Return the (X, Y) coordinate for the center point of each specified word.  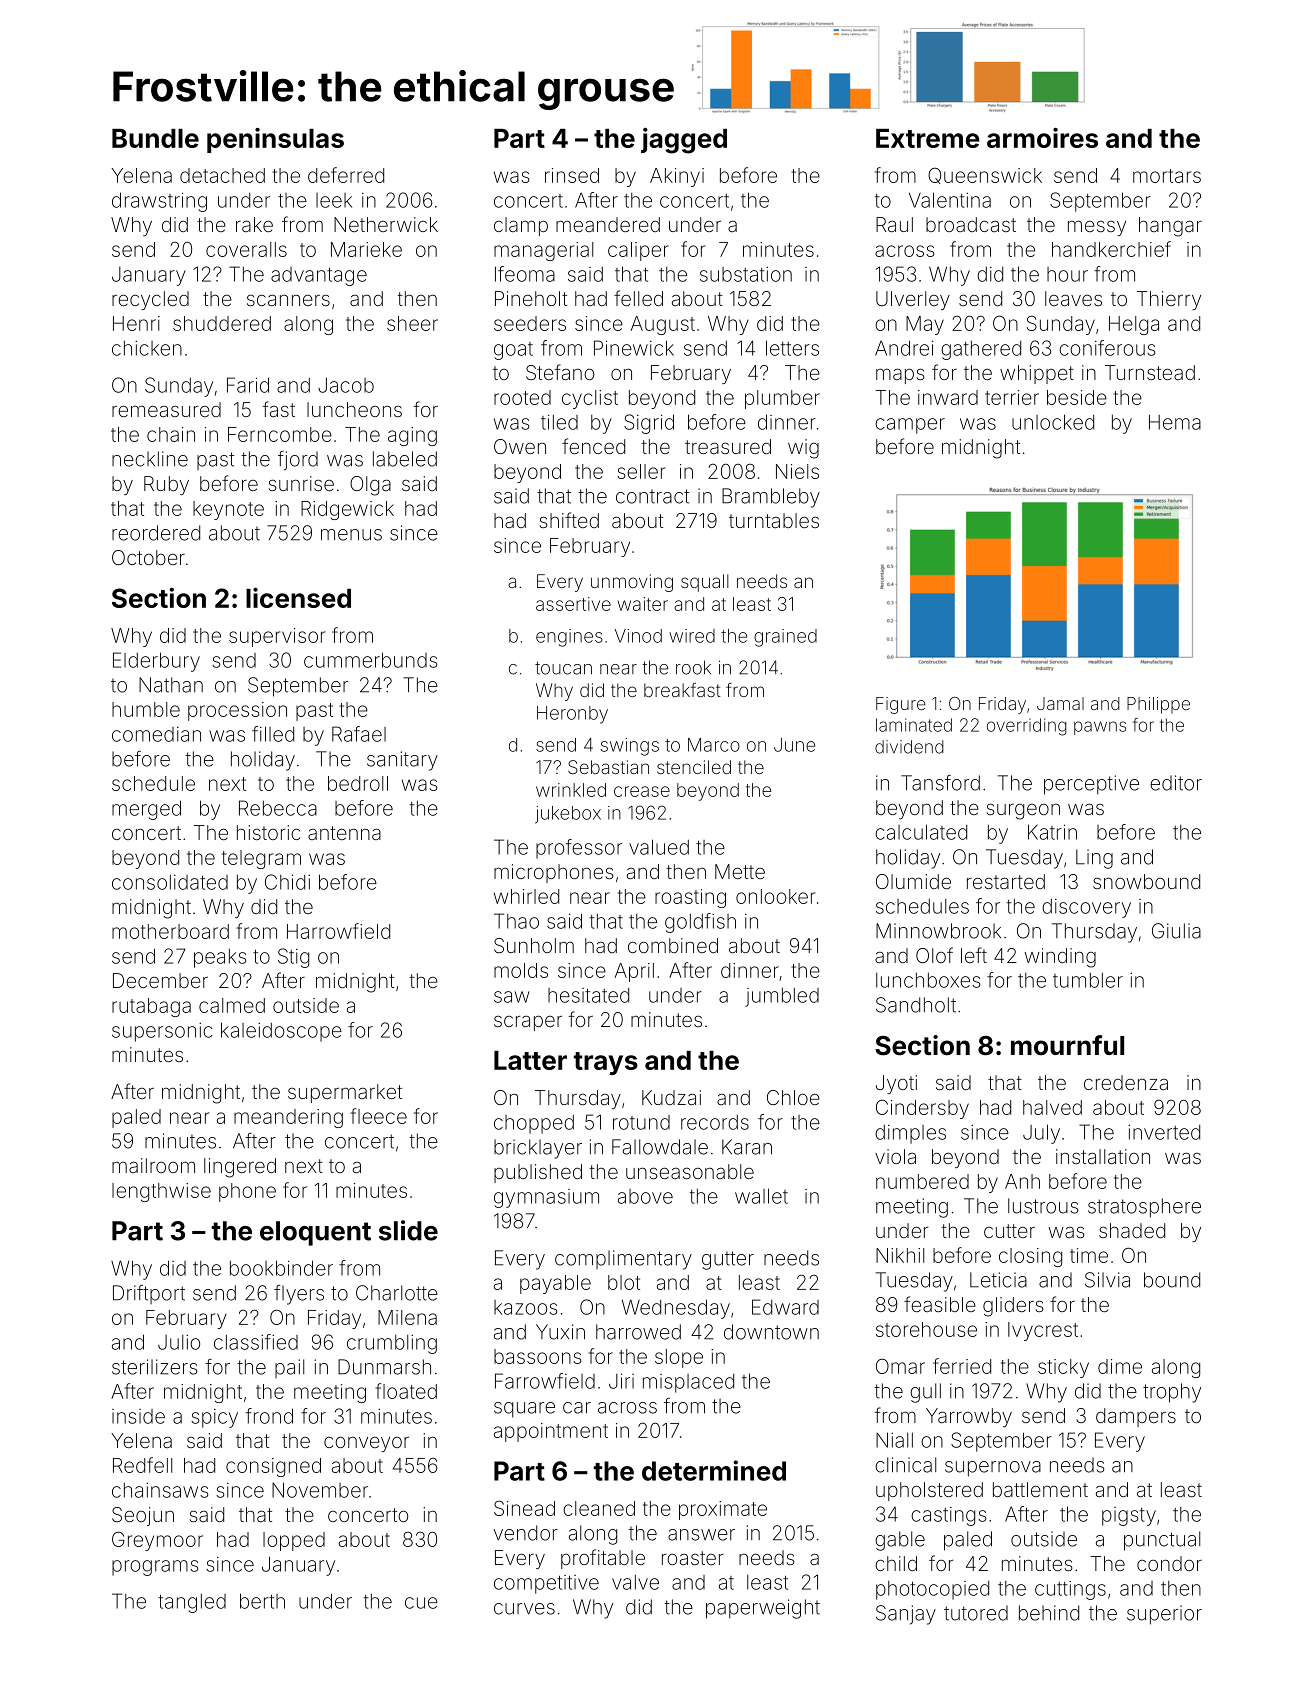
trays (605, 1063)
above (645, 1196)
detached (222, 175)
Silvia (1107, 1280)
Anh (1022, 1181)
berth (262, 1601)
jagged (684, 141)
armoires (1042, 138)
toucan (563, 668)
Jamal (1060, 703)
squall (705, 583)
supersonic (162, 1032)
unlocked (1053, 422)
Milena (407, 1317)
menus (351, 535)
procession (237, 711)
